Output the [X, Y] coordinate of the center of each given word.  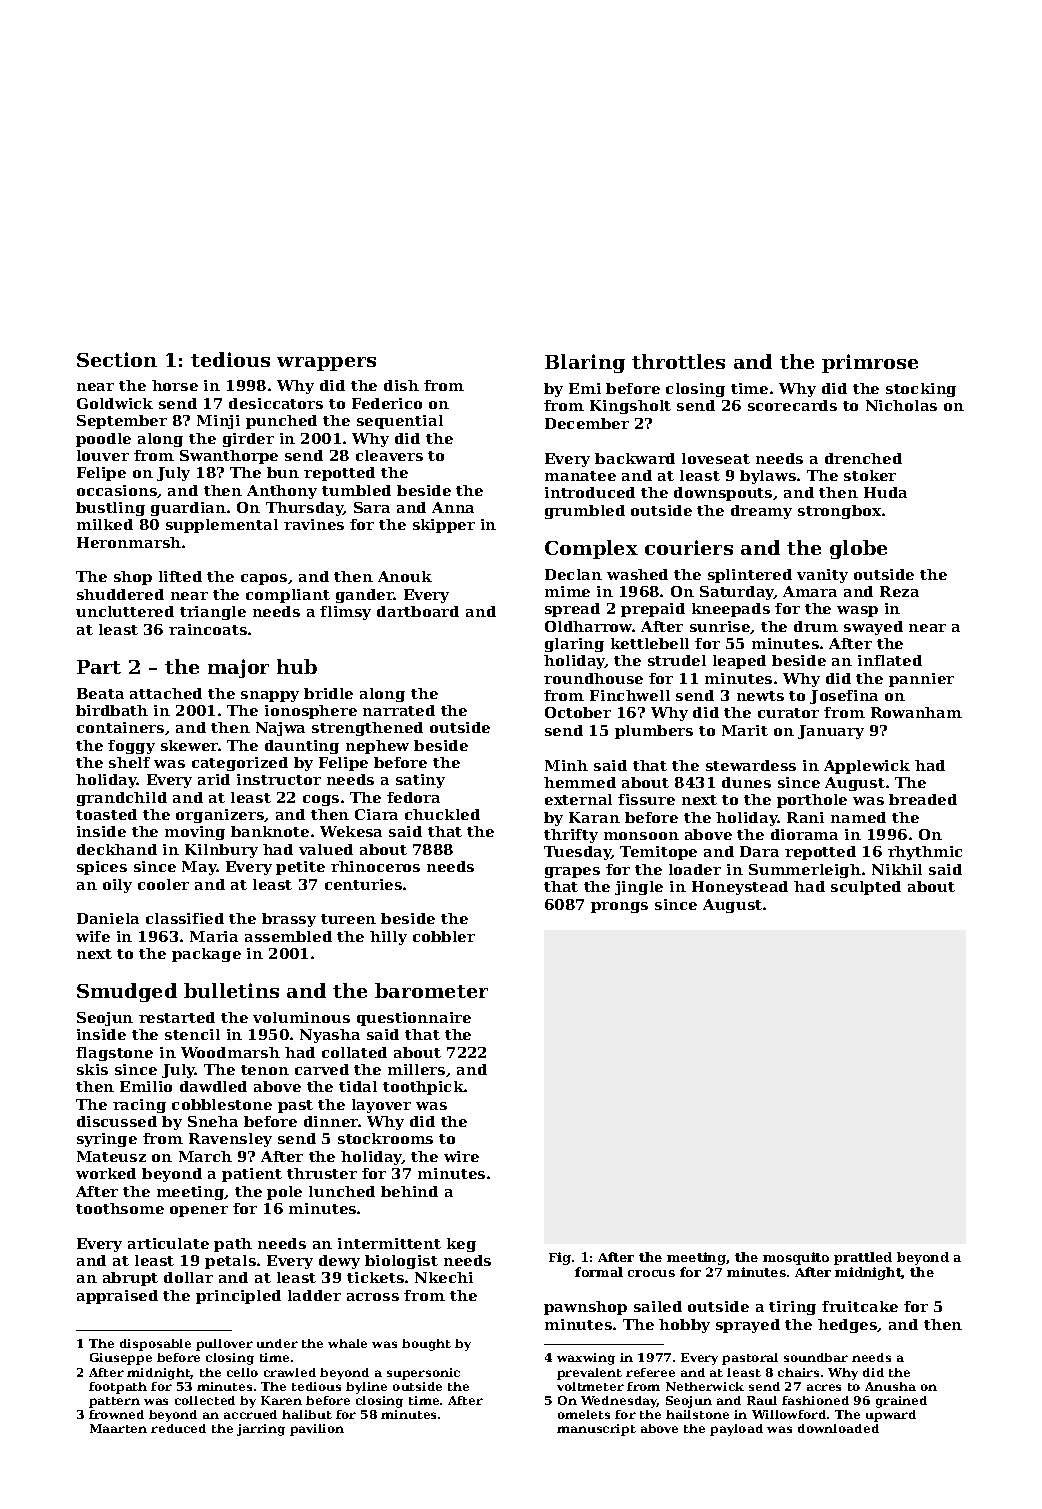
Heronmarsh [129, 542]
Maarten [118, 1428]
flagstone [114, 1054]
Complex [591, 549]
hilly [388, 938]
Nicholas [901, 405]
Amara [810, 591]
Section [117, 359]
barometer [431, 990]
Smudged [127, 992]
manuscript [596, 1430]
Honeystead [740, 888]
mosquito [796, 1258]
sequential [400, 422]
